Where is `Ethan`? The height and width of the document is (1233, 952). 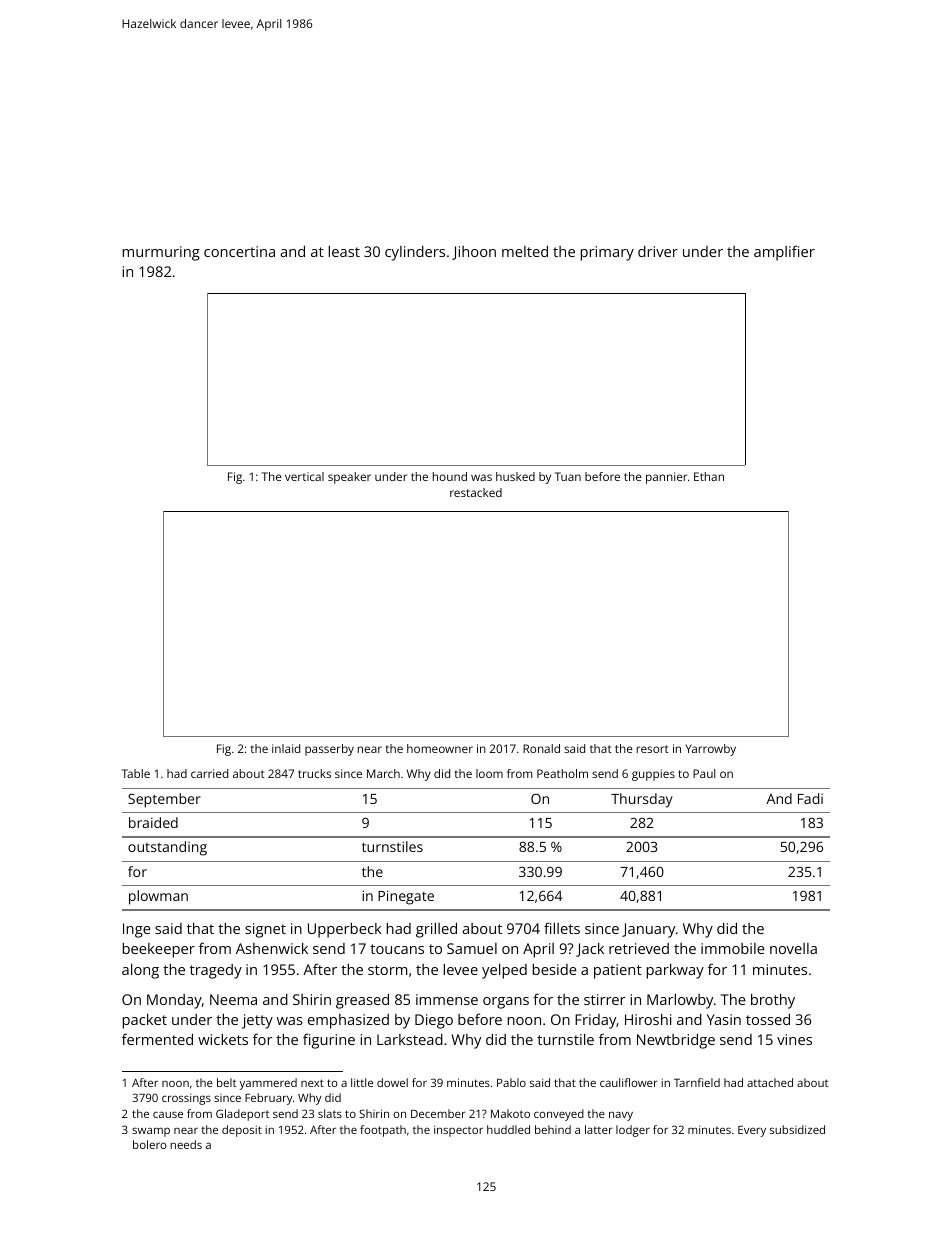
Ethan is located at coordinates (709, 476).
